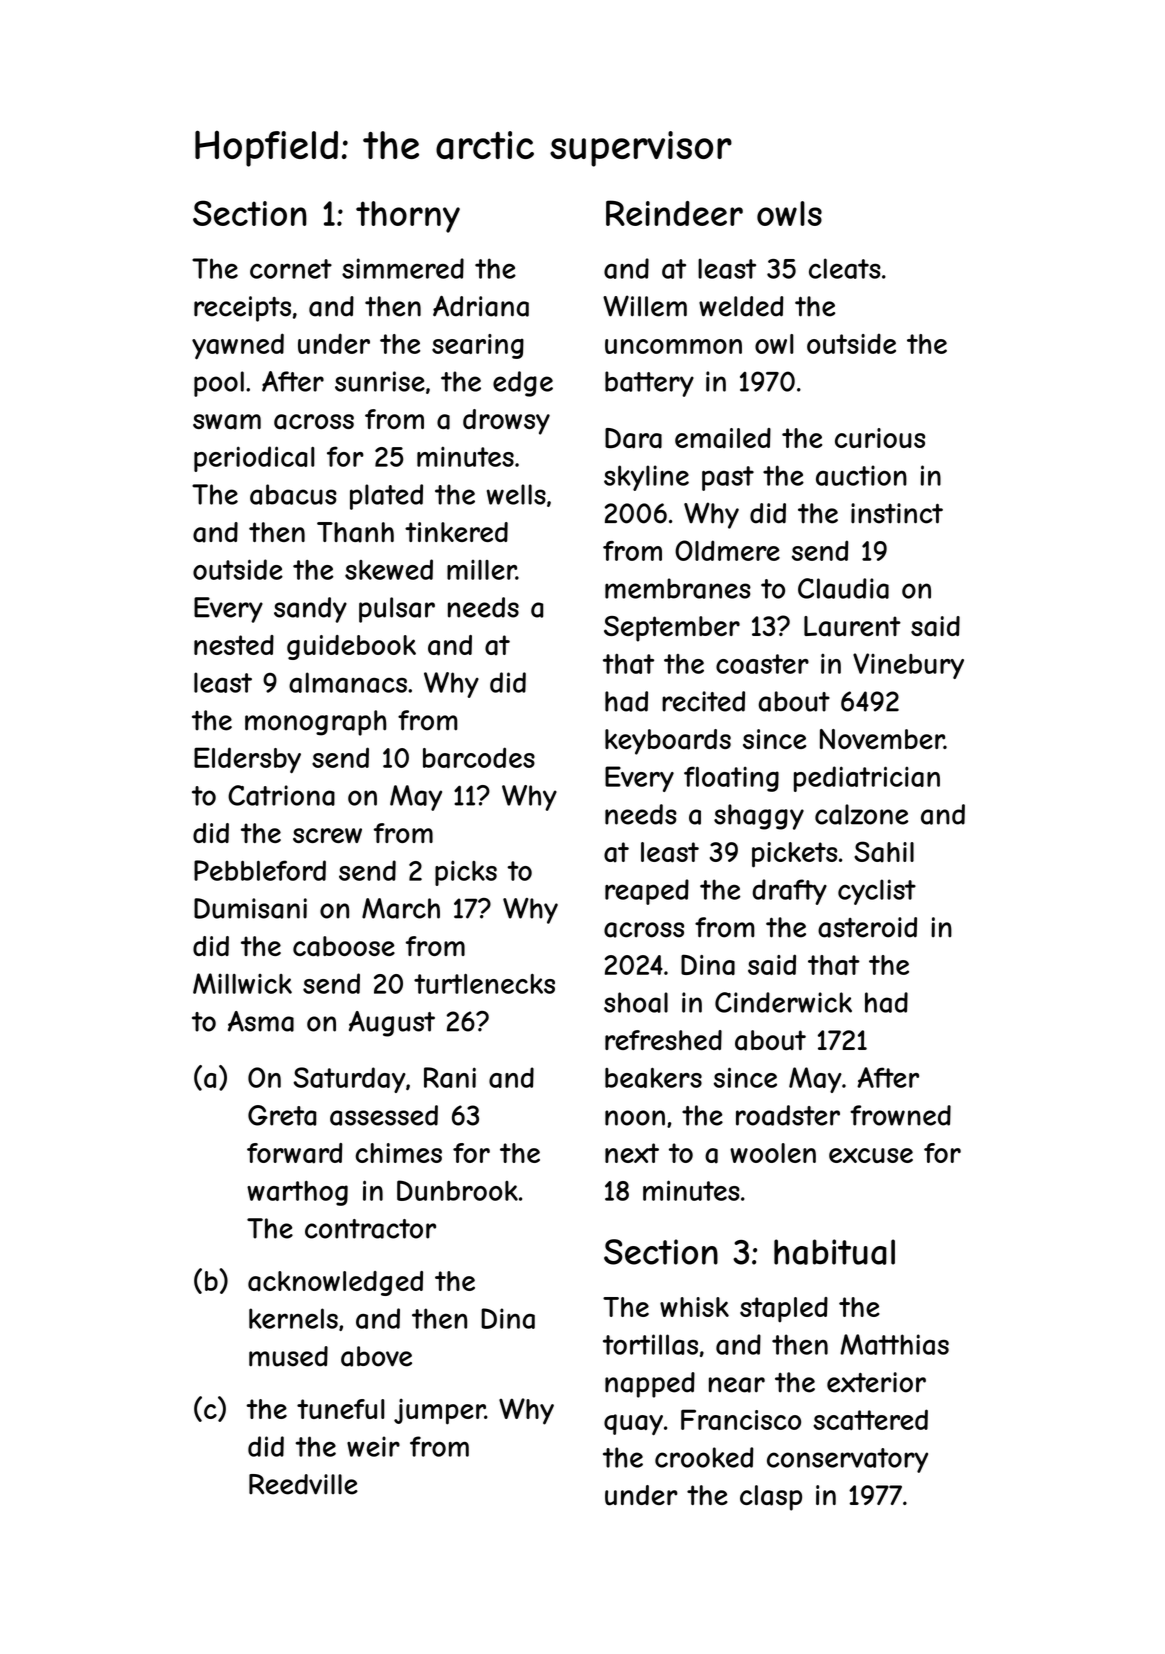  Describe the element at coordinates (788, 1115) in the image. I see `roadster` at that location.
